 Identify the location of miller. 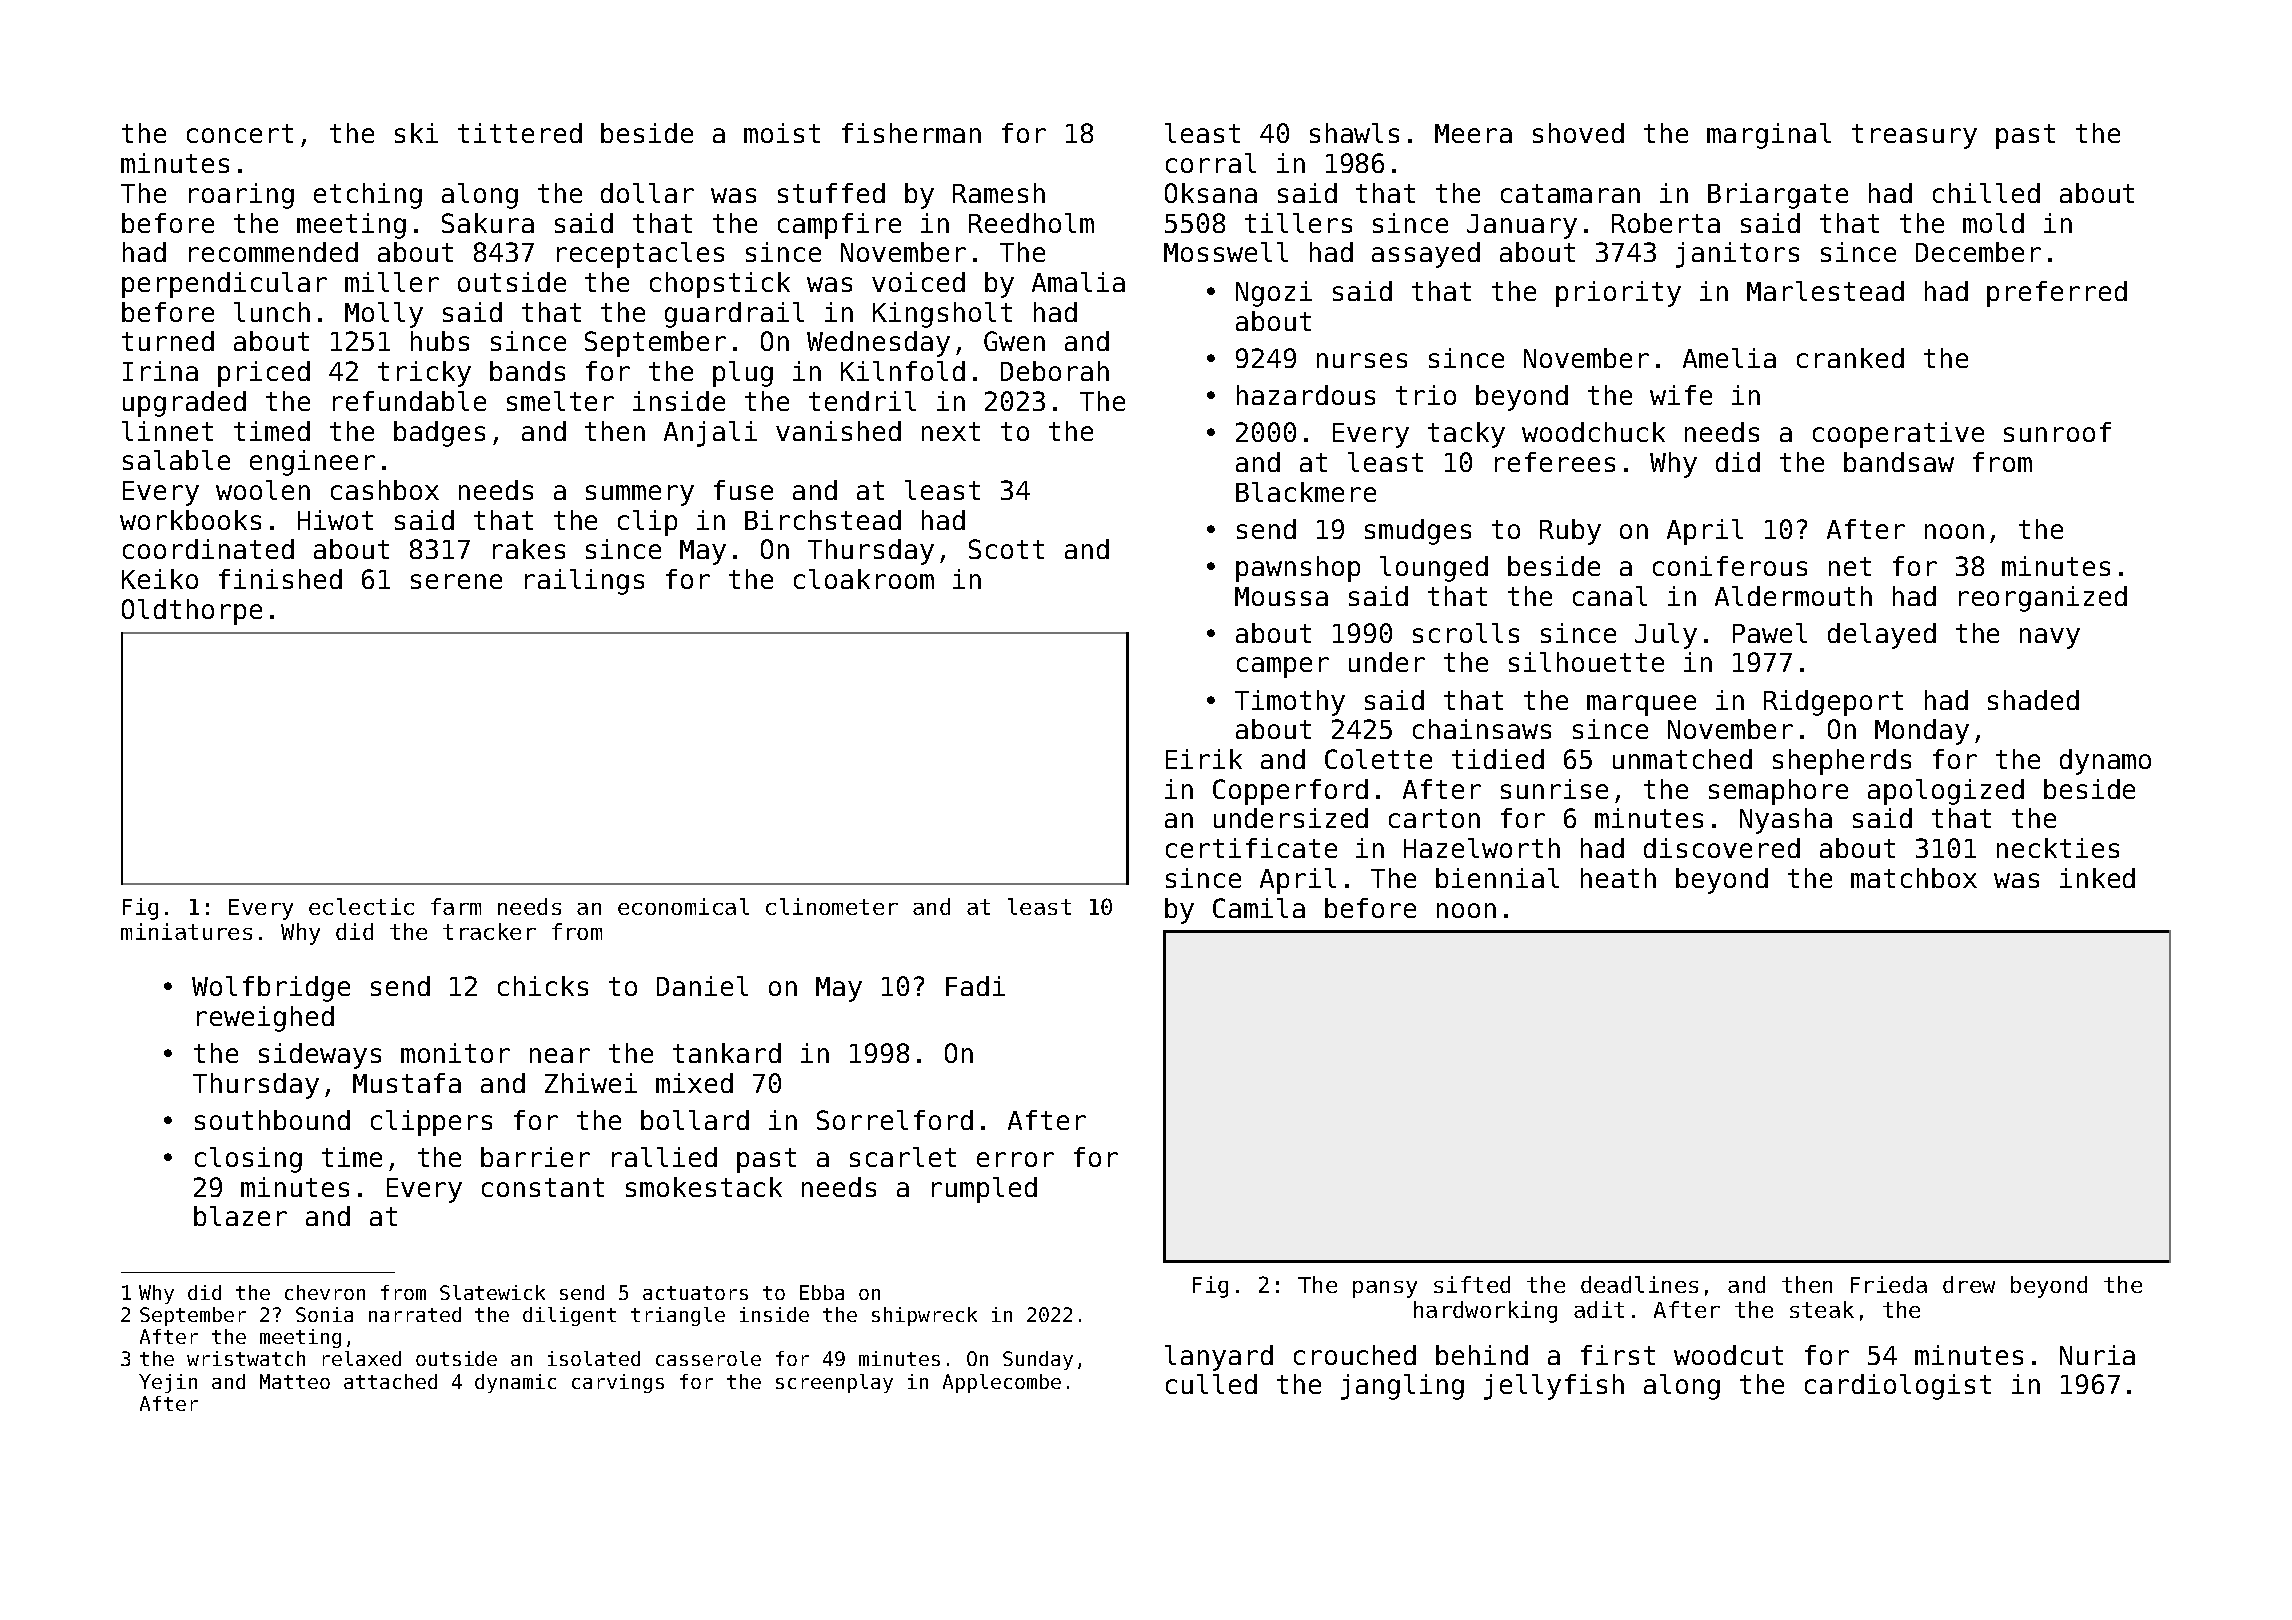
(392, 282).
